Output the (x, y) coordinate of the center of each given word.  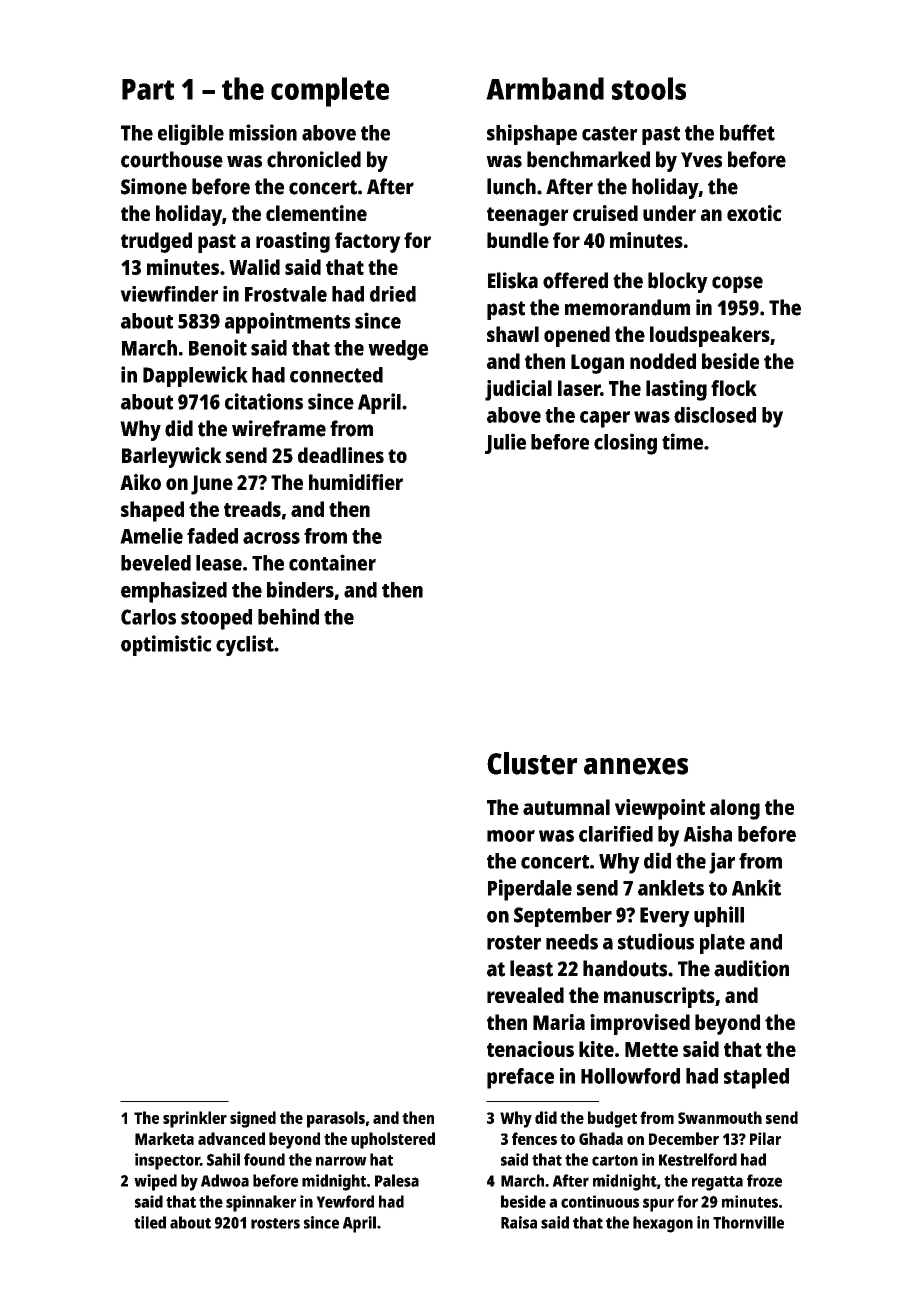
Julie (505, 443)
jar (722, 863)
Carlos (148, 617)
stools (648, 88)
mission (263, 132)
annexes (636, 766)
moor (511, 836)
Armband (545, 88)
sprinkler (195, 1119)
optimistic (166, 645)
